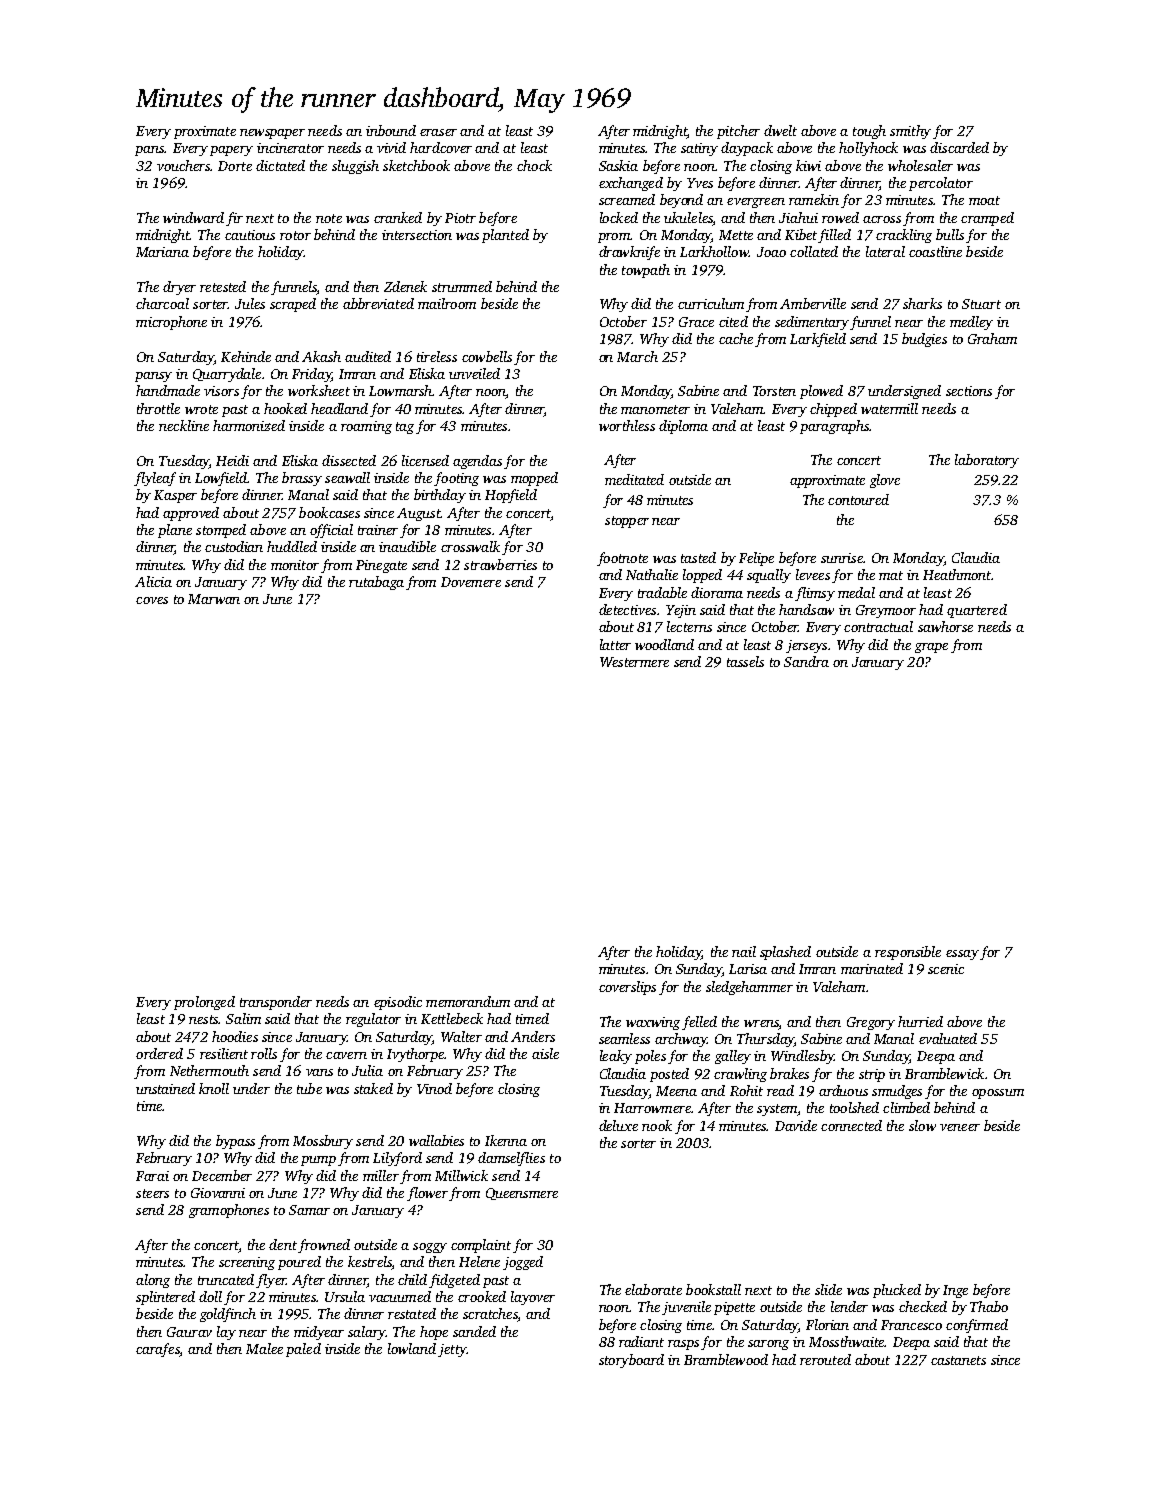 This image has width=1161, height=1503. What do you see at coordinates (345, 1296) in the image?
I see `Ursula` at bounding box center [345, 1296].
